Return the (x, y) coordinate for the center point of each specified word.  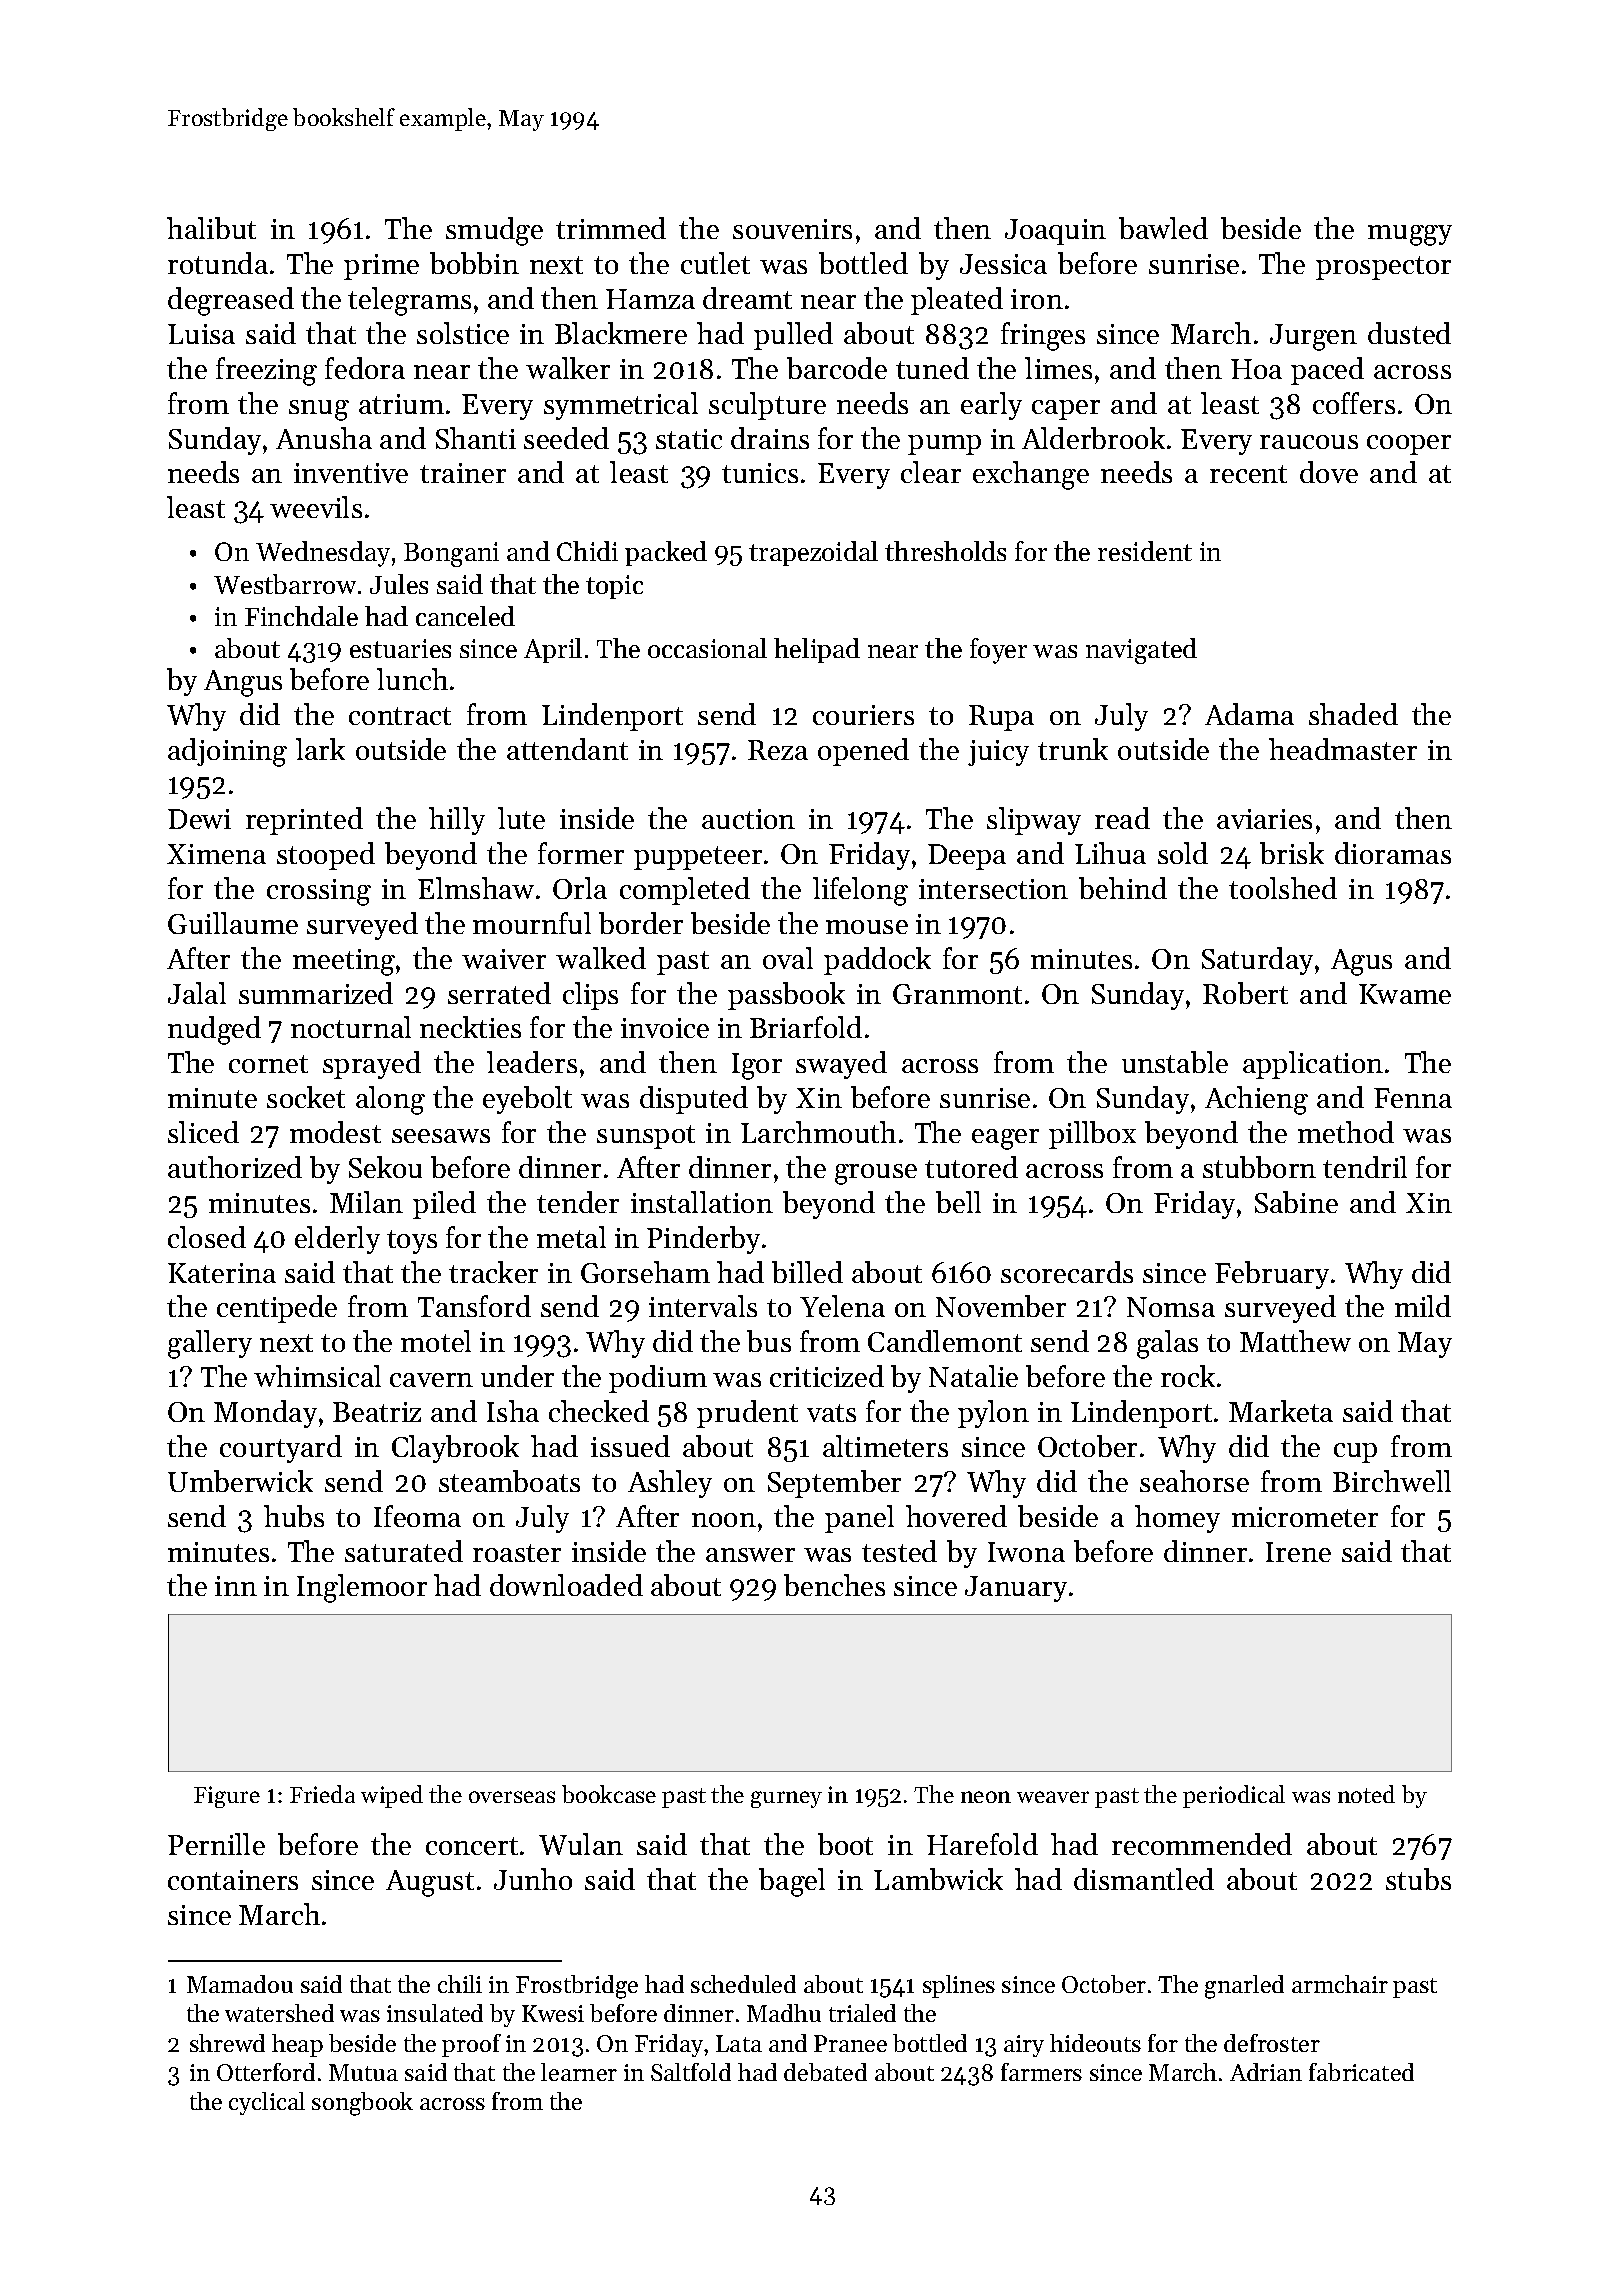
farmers (1041, 2072)
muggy (1410, 235)
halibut (211, 228)
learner (579, 2072)
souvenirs (792, 229)
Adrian (1266, 2072)
